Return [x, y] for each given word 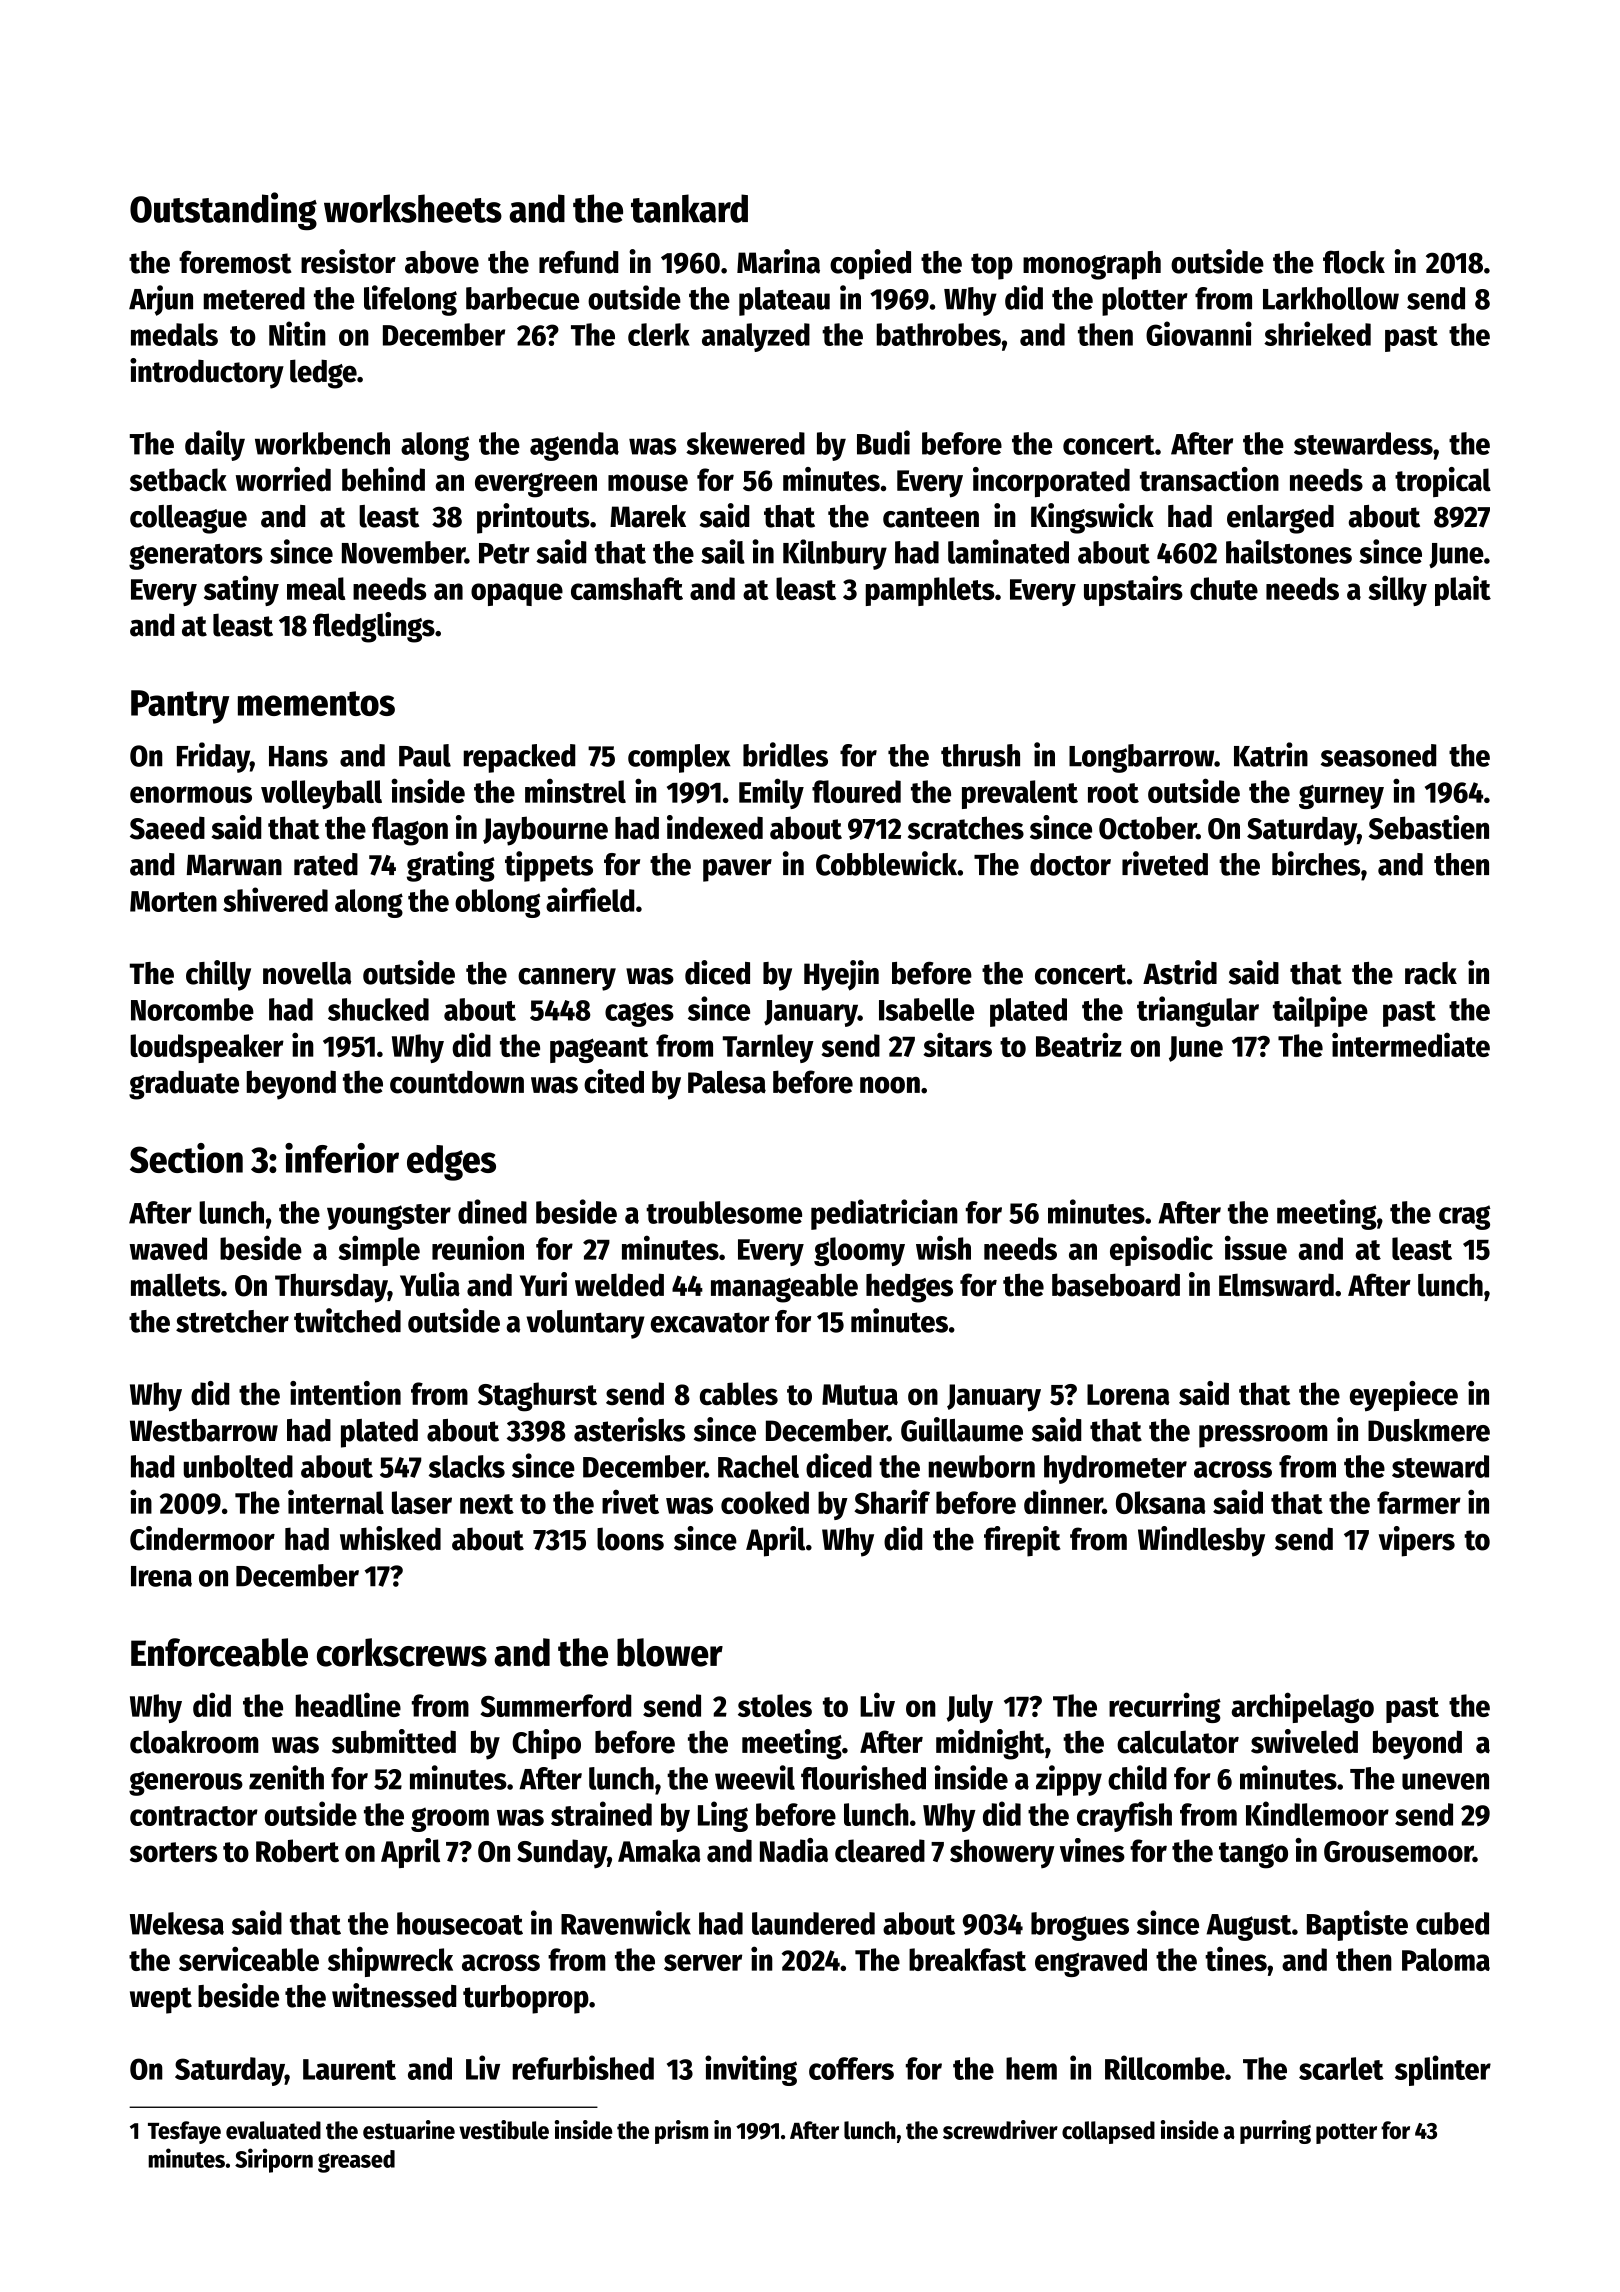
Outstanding [223, 211]
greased [356, 2161]
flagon [410, 831]
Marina [778, 261]
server [703, 1962]
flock [1354, 262]
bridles [785, 754]
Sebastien [1428, 827]
